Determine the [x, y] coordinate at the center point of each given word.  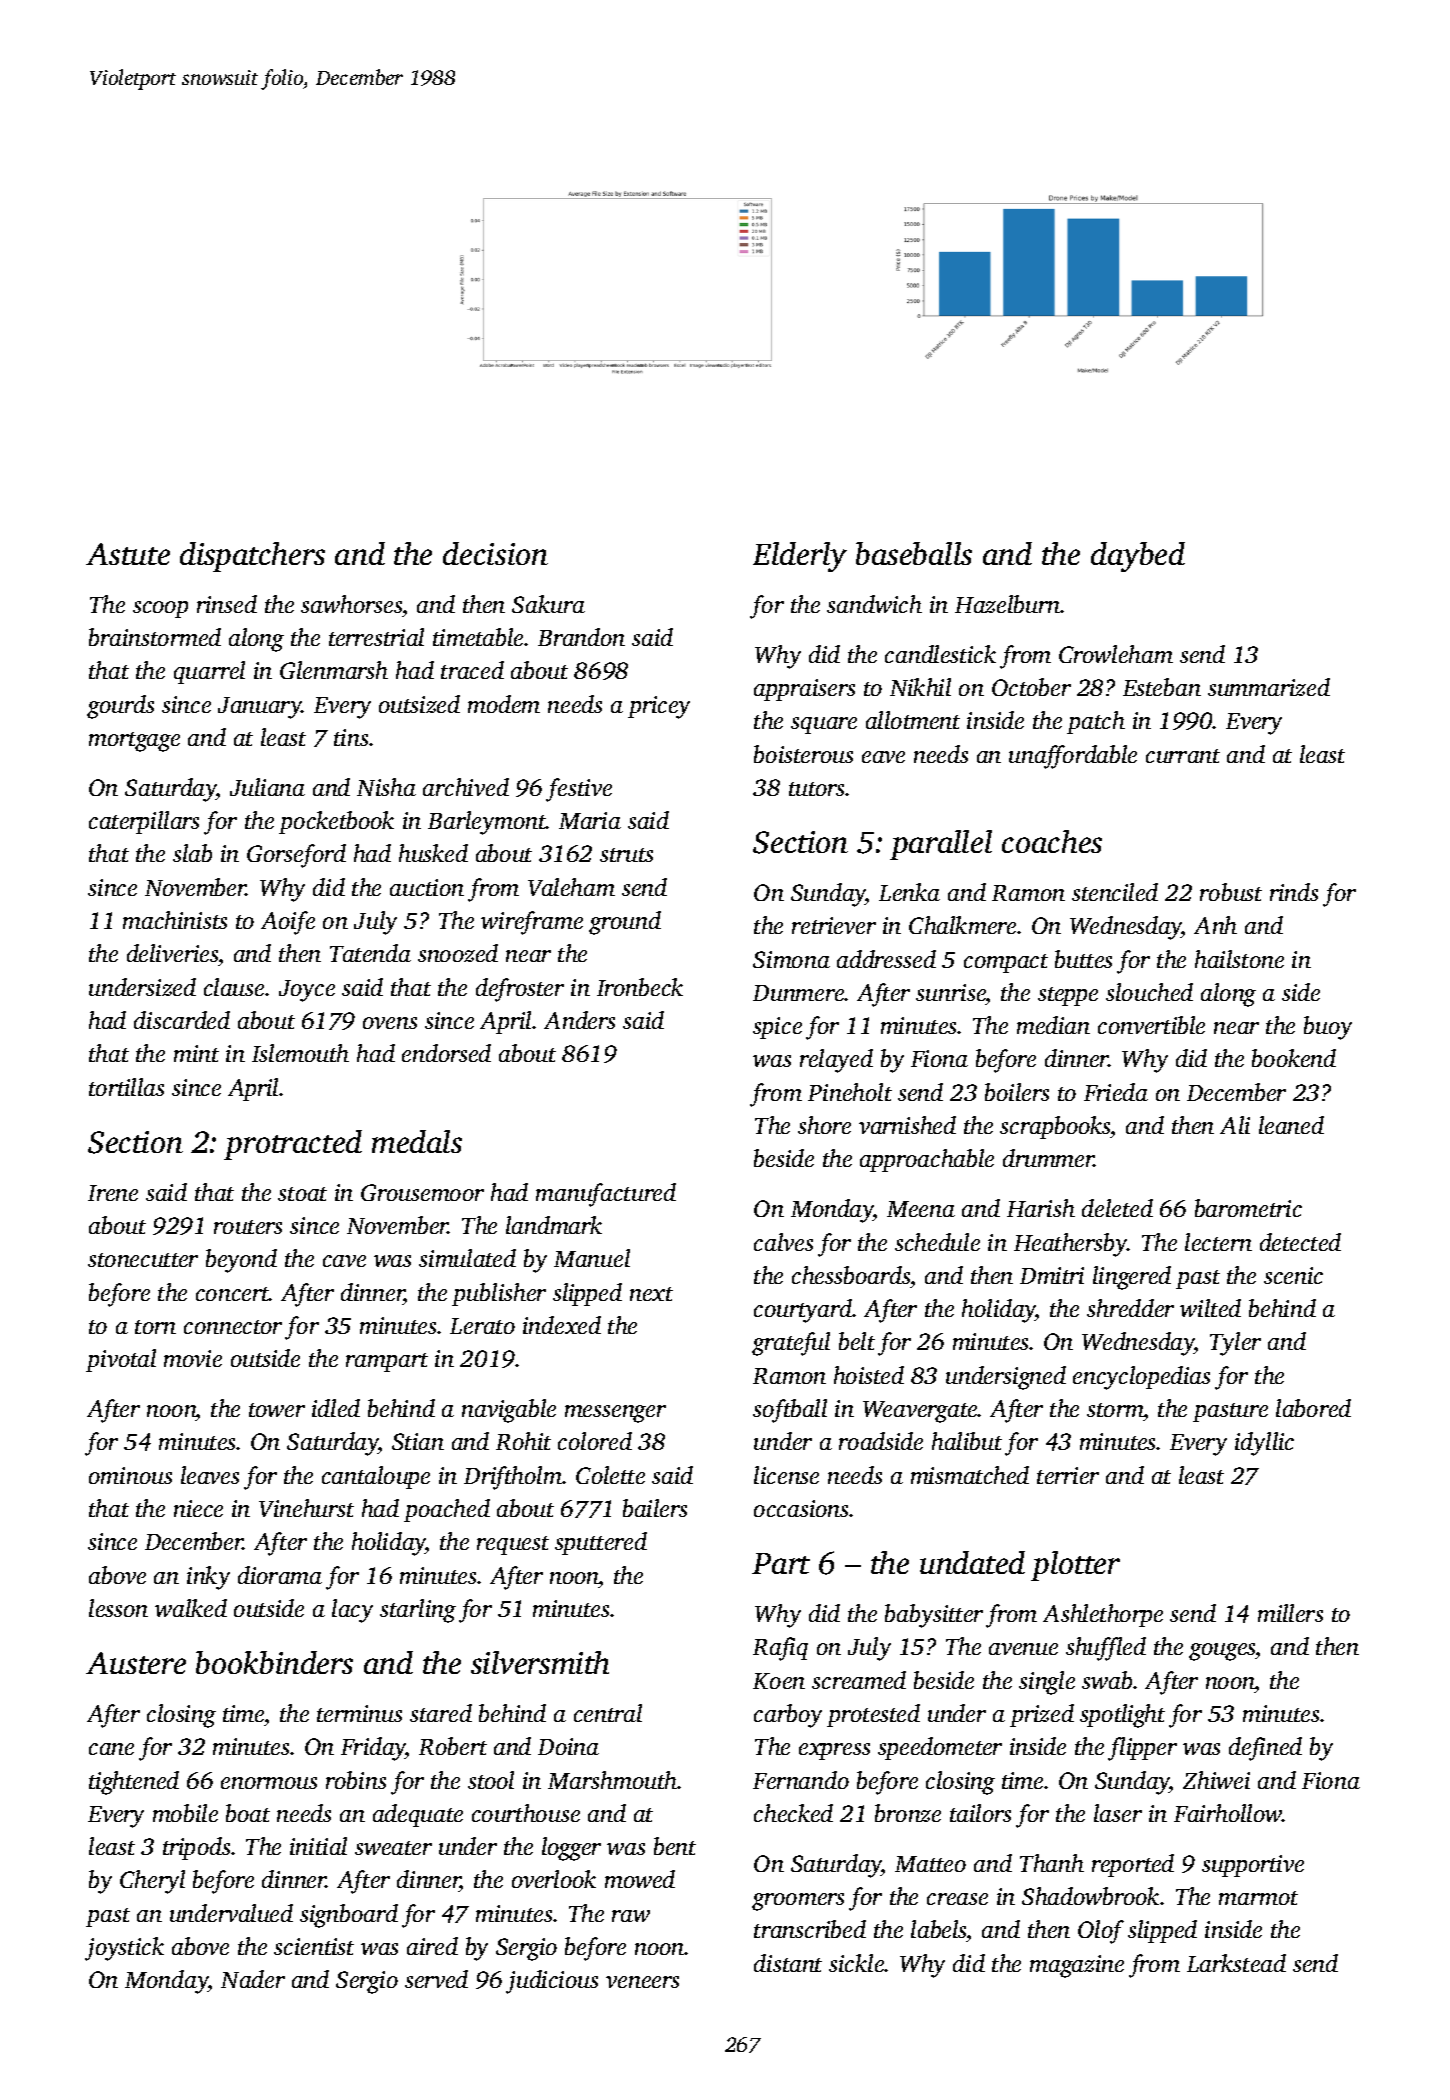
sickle [857, 1963]
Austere [136, 1663]
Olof [1101, 1932]
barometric [1248, 1208]
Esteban [1162, 687]
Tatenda [370, 953]
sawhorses [351, 604]
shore [824, 1125]
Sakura [548, 604]
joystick [124, 1949]
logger [571, 1849]
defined [1265, 1749]
